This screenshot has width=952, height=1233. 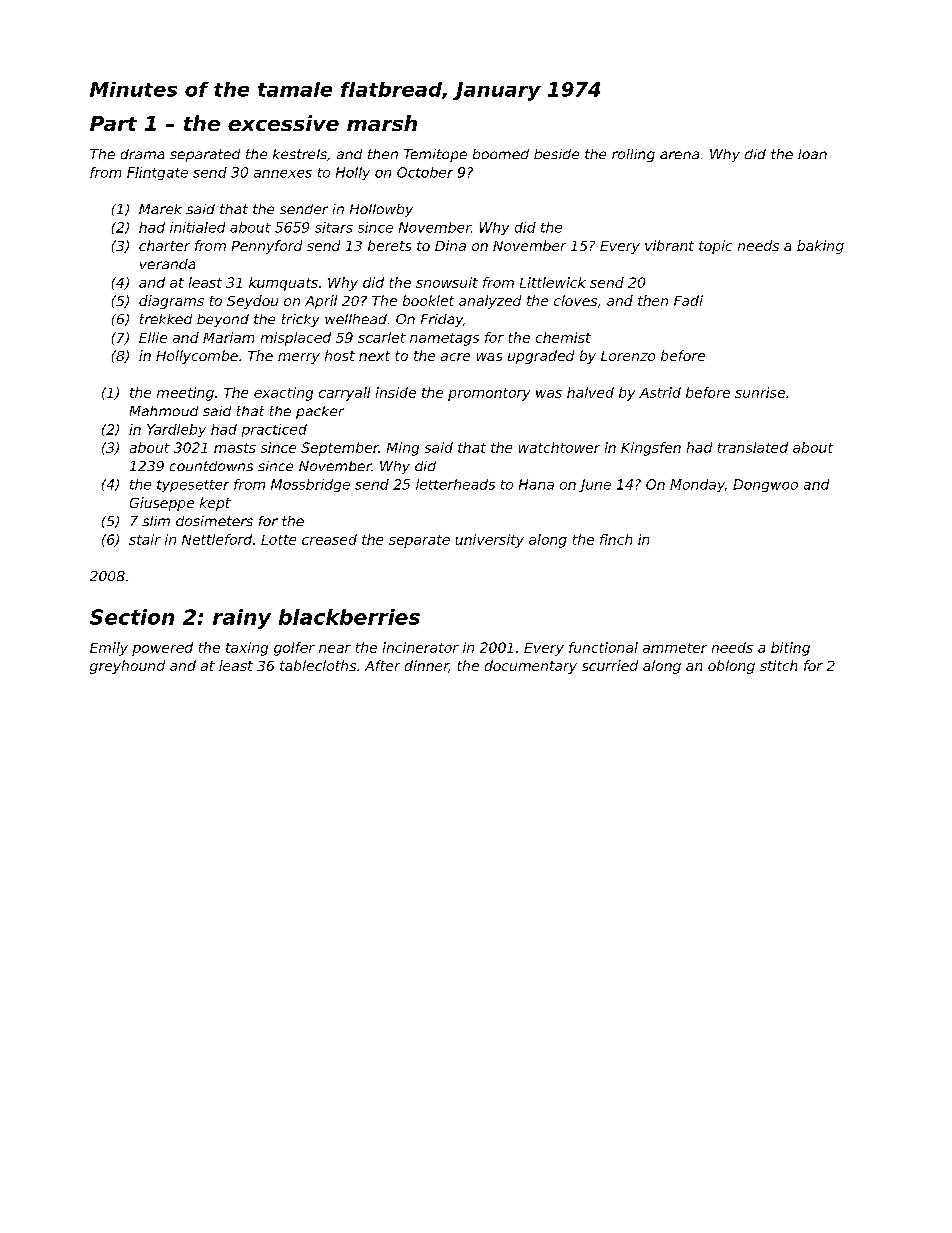 What do you see at coordinates (455, 484) in the screenshot?
I see `letterheads` at bounding box center [455, 484].
